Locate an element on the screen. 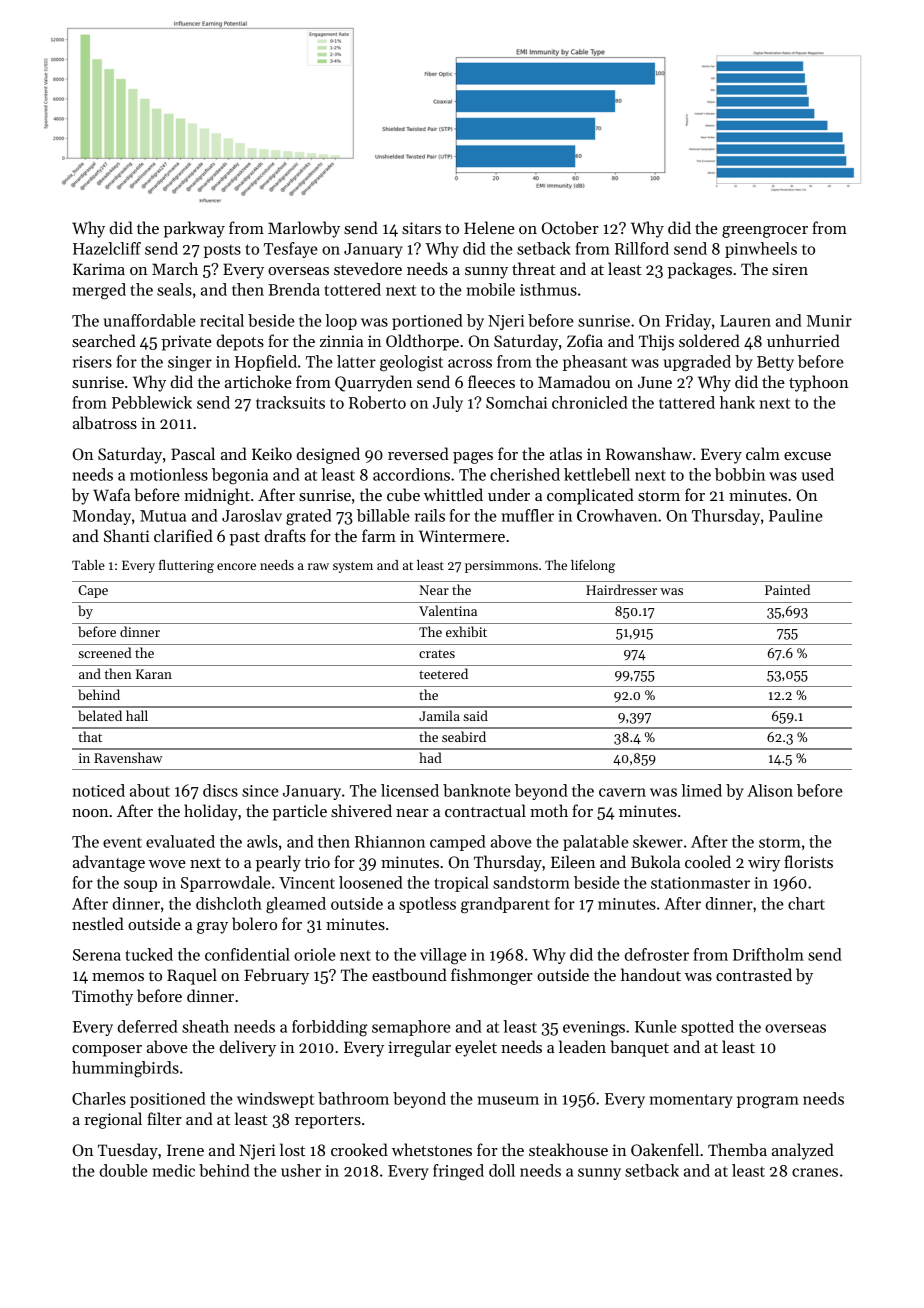 Image resolution: width=924 pixels, height=1308 pixels. Helene is located at coordinates (489, 227).
